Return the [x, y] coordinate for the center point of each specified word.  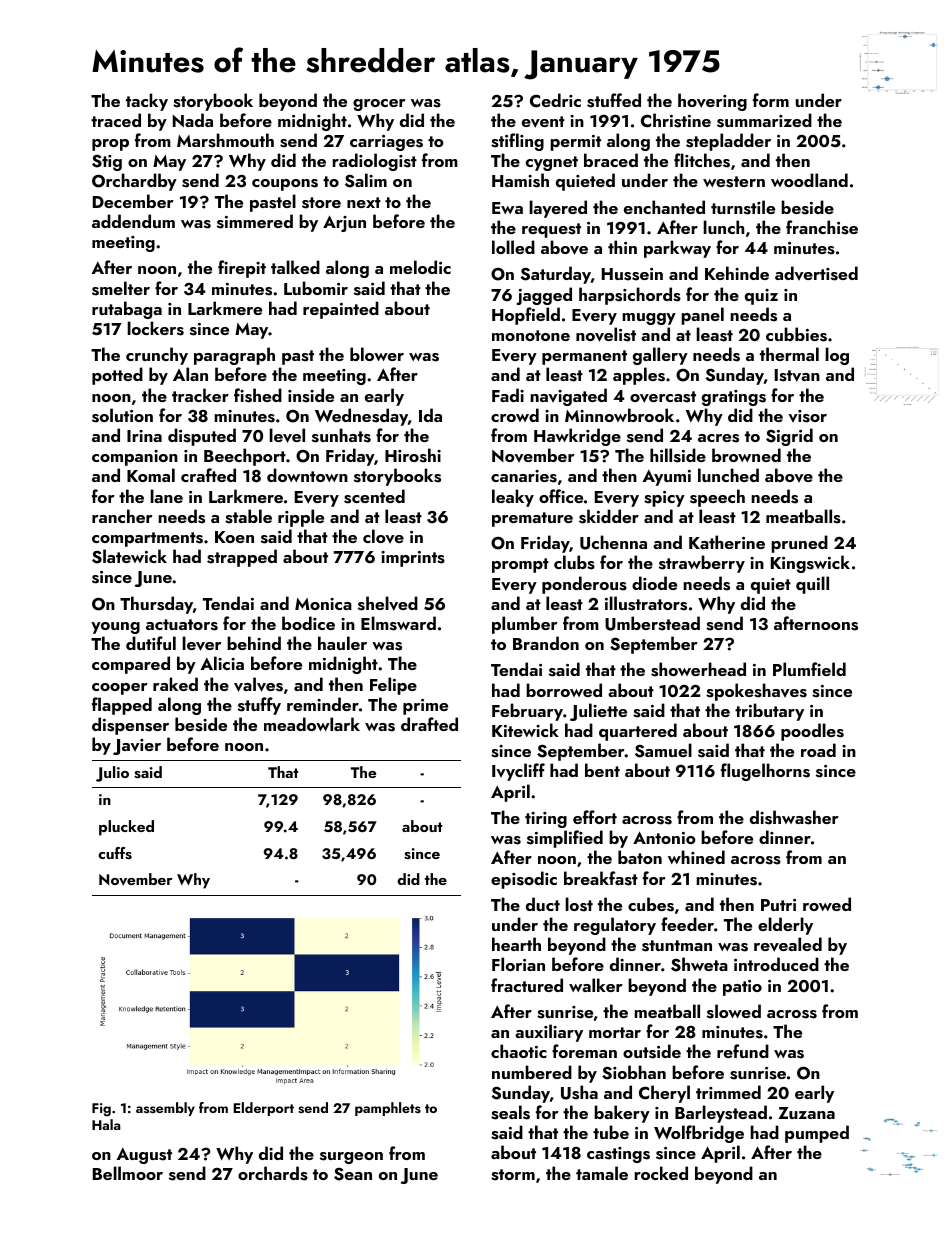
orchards [273, 1173]
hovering [712, 102]
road [818, 750]
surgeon [351, 1158]
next [364, 202]
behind [254, 643]
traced [116, 120]
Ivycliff [518, 772]
